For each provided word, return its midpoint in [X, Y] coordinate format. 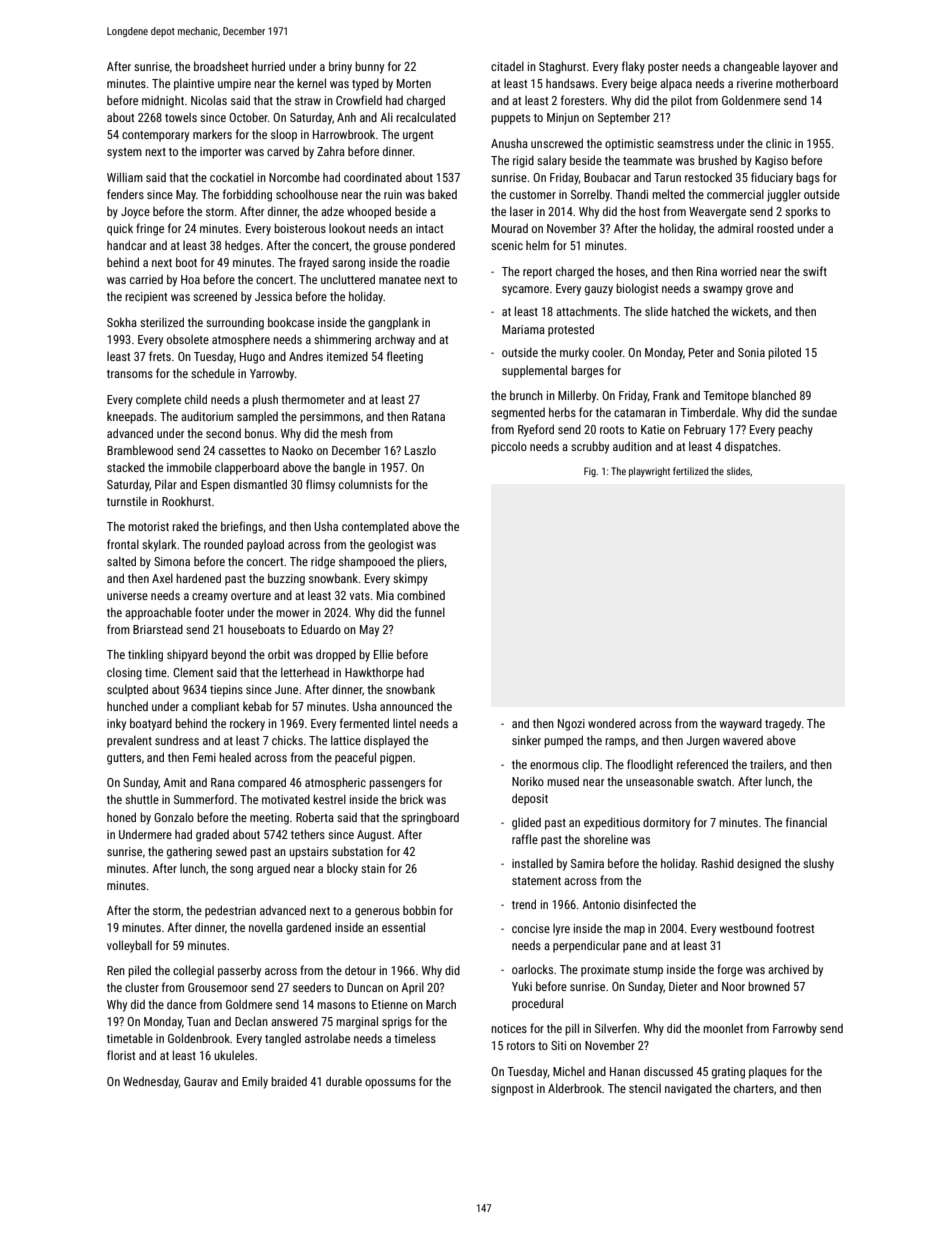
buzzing [286, 579]
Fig [590, 472]
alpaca [676, 85]
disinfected [650, 904]
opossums [390, 1084]
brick [412, 799]
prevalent [129, 741]
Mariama [523, 329]
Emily [255, 1082]
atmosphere [241, 341]
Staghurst [562, 67]
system [124, 153]
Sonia [751, 352]
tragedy [783, 724]
